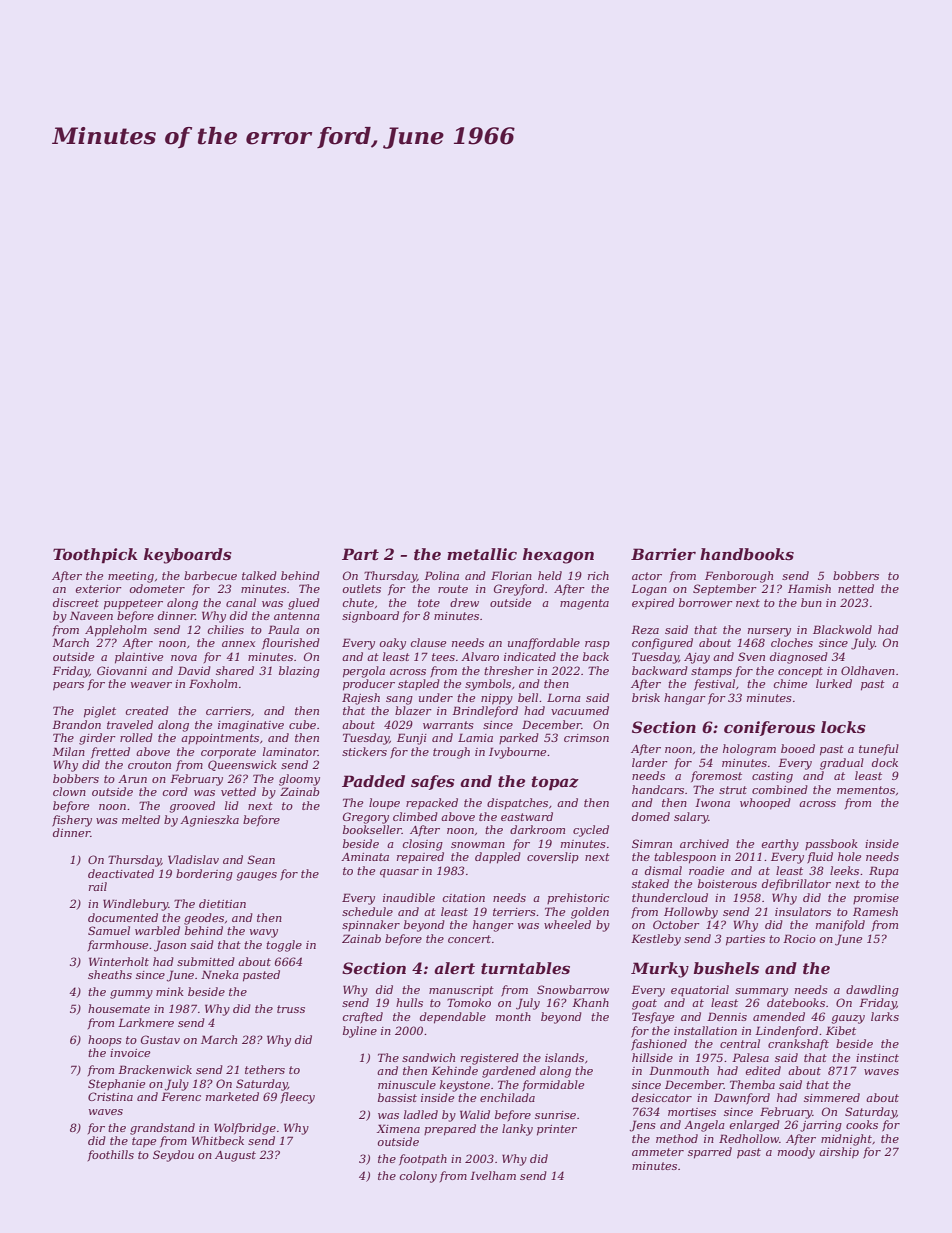  I want to click on hologram, so click(749, 750).
